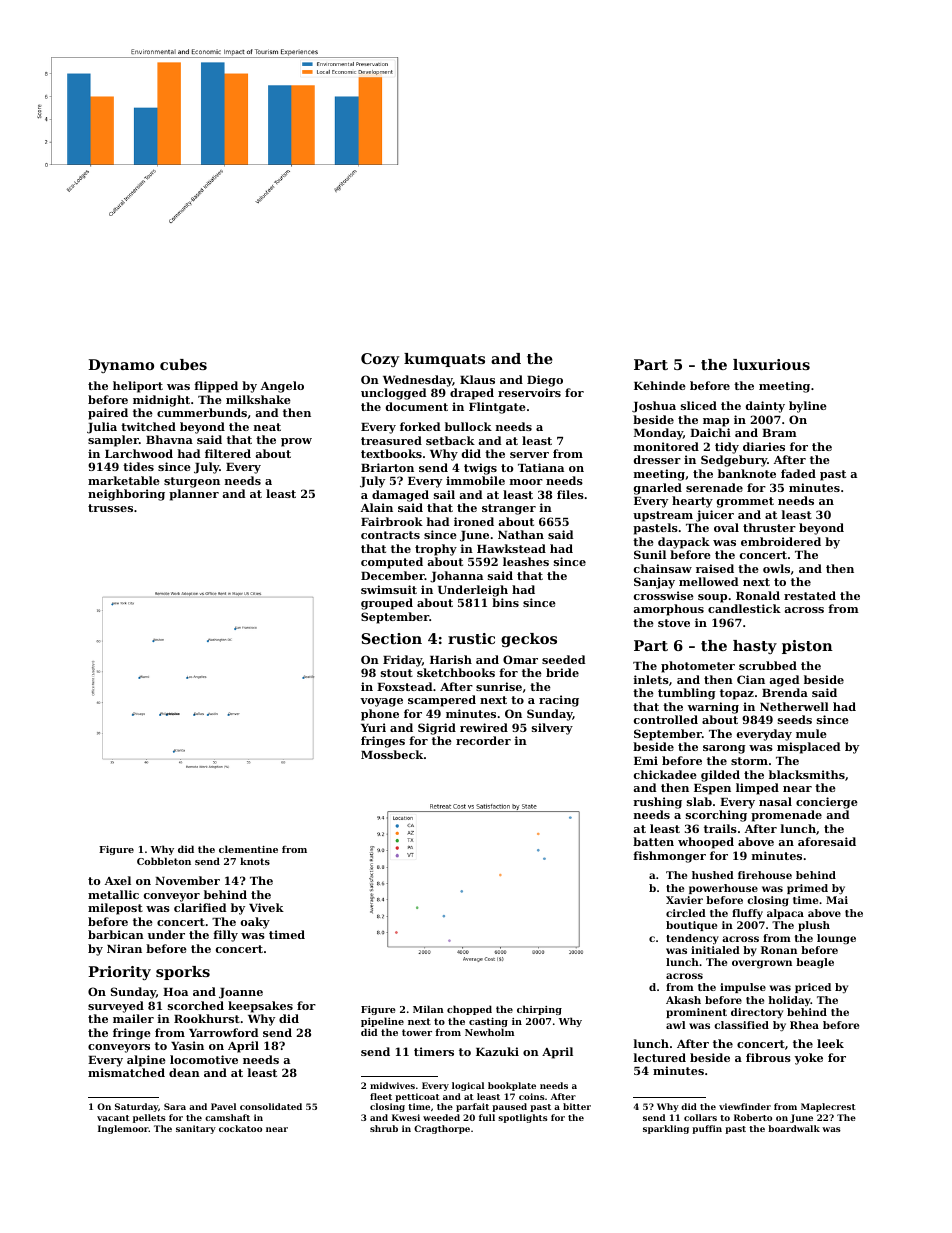 This document has width=952, height=1233. I want to click on sarong, so click(724, 749).
